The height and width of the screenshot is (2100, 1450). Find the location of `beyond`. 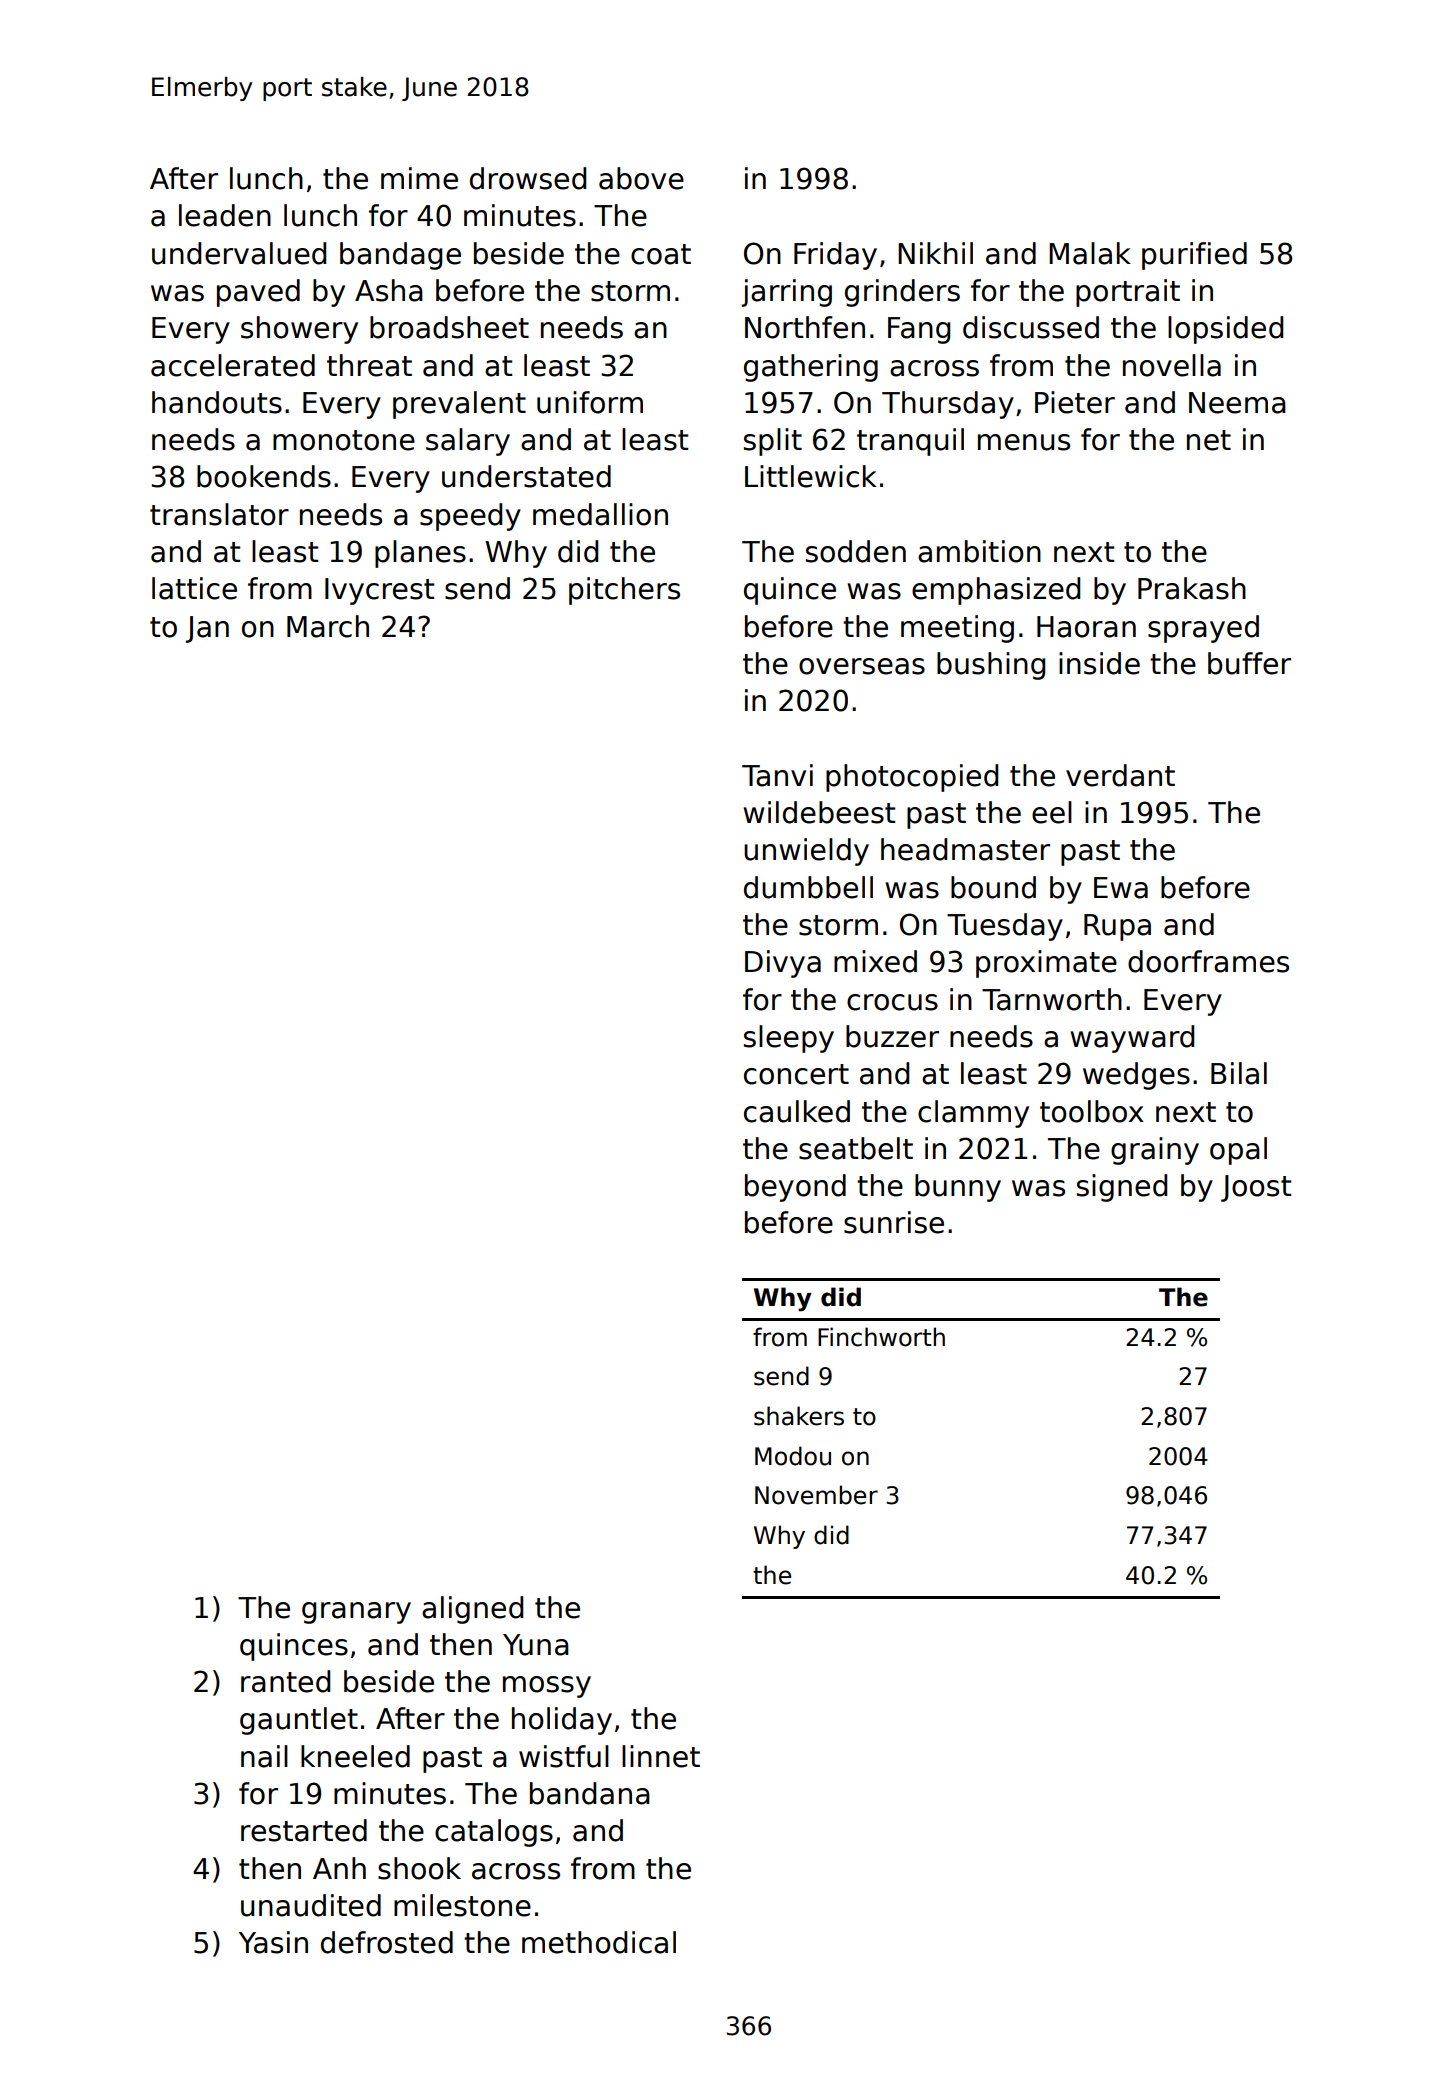

beyond is located at coordinates (795, 1188).
